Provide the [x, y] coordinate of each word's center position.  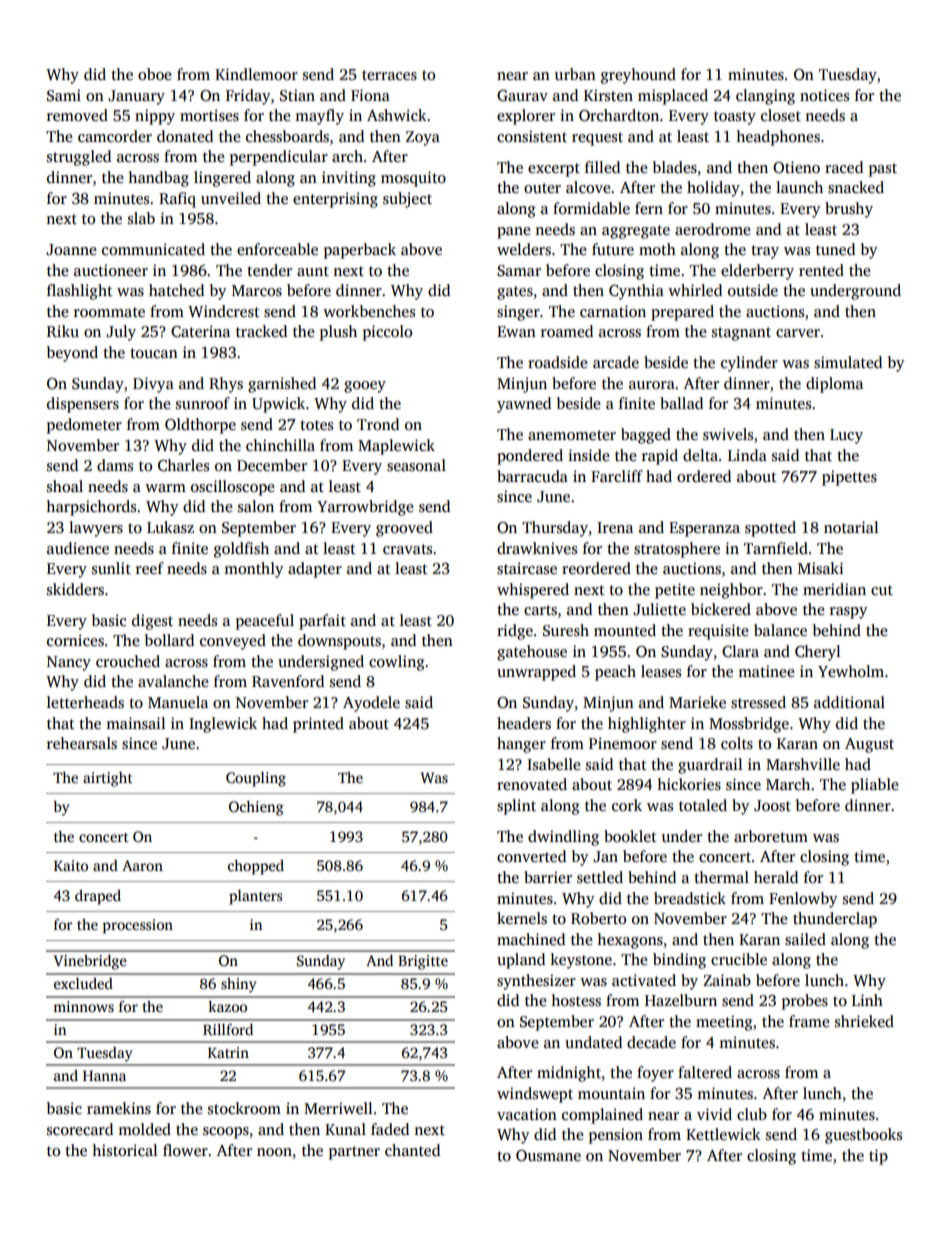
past [883, 170]
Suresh [566, 630]
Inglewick [223, 725]
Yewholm [851, 671]
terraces [389, 75]
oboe [155, 74]
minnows [83, 1006]
